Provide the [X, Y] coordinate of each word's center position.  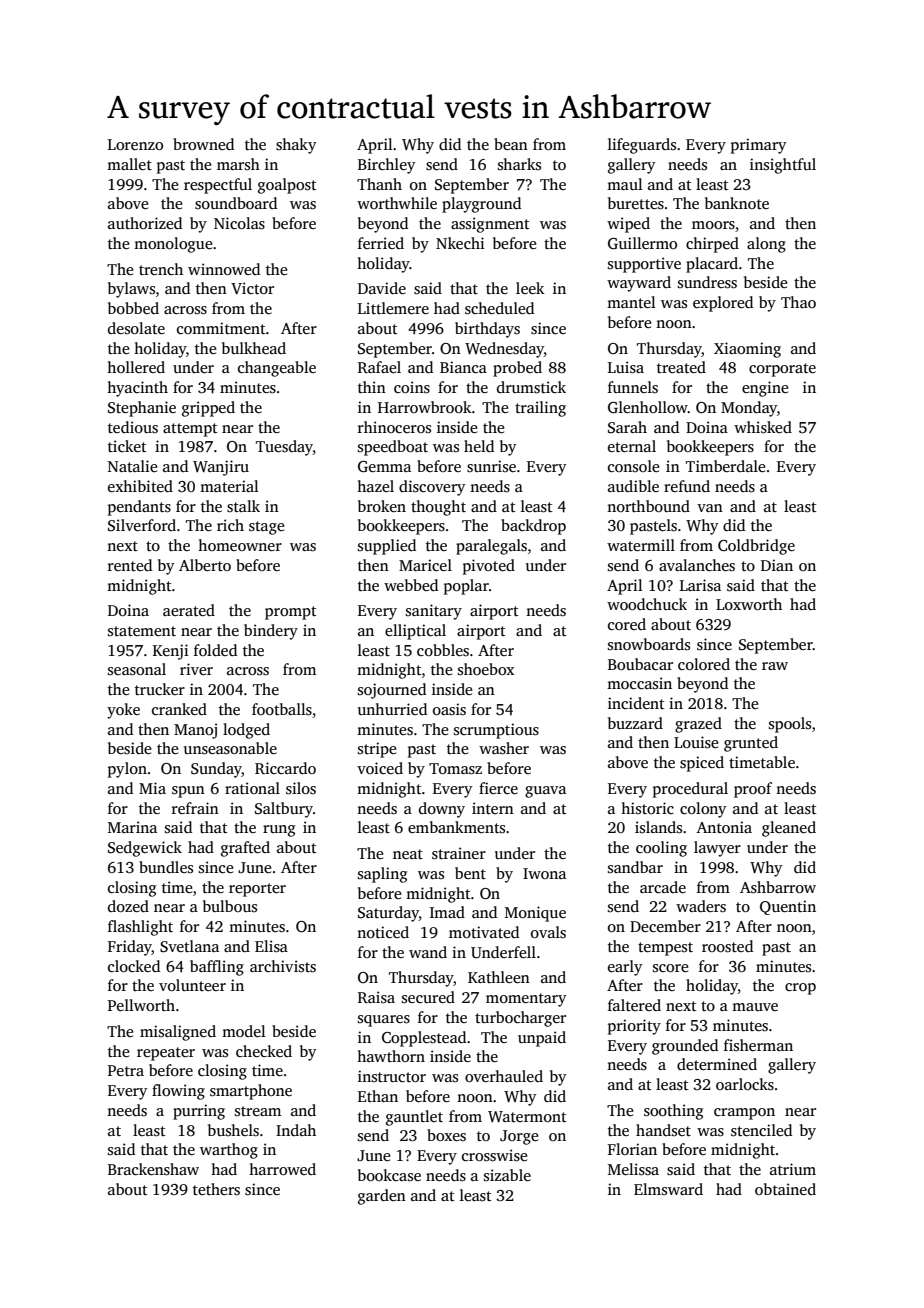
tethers [216, 1189]
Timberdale [725, 466]
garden [382, 1197]
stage [266, 528]
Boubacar [640, 664]
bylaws [131, 290]
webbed [411, 585]
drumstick [531, 387]
